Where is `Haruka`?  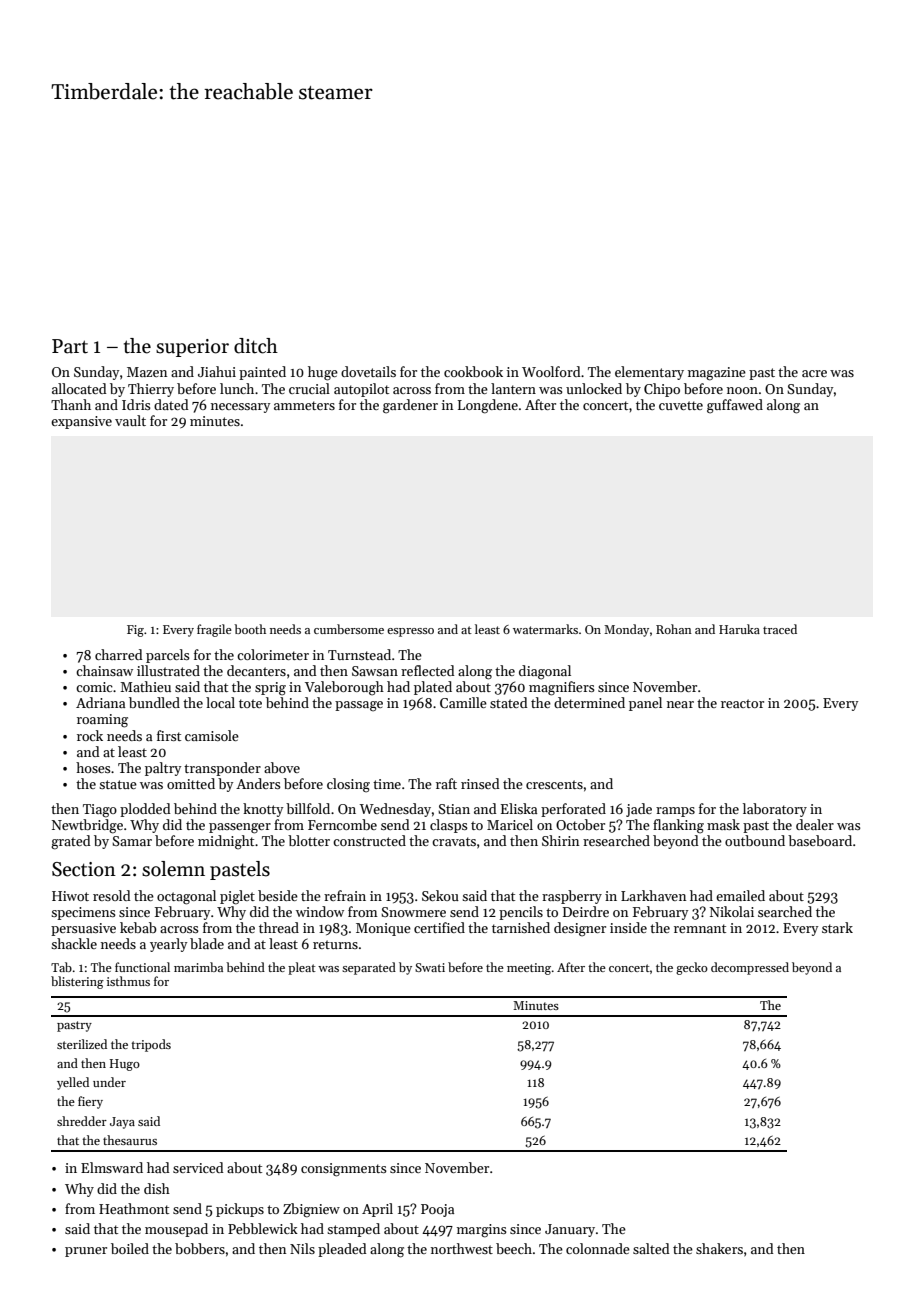
Haruka is located at coordinates (739, 629).
